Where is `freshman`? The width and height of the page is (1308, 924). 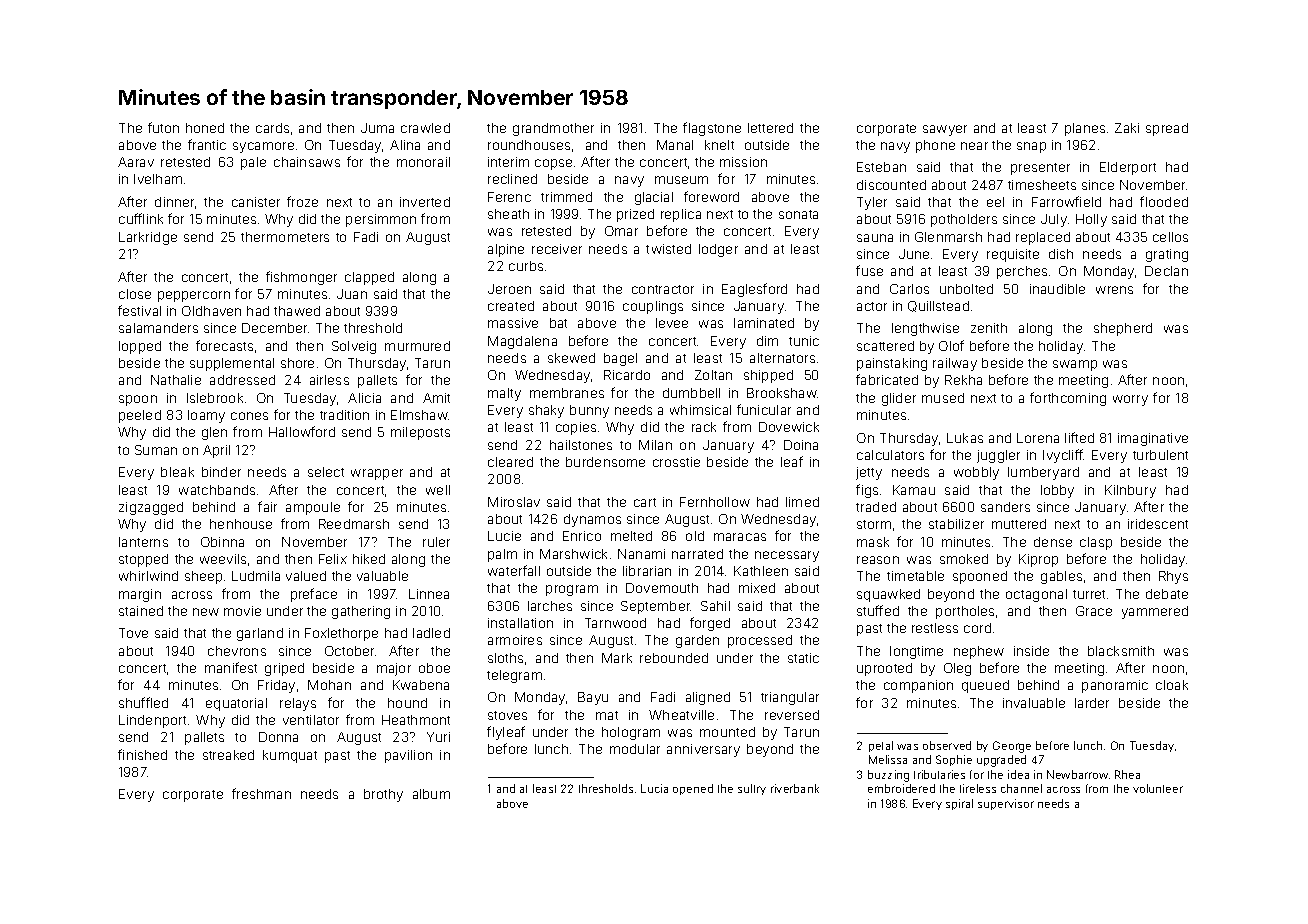
freshman is located at coordinates (261, 793).
